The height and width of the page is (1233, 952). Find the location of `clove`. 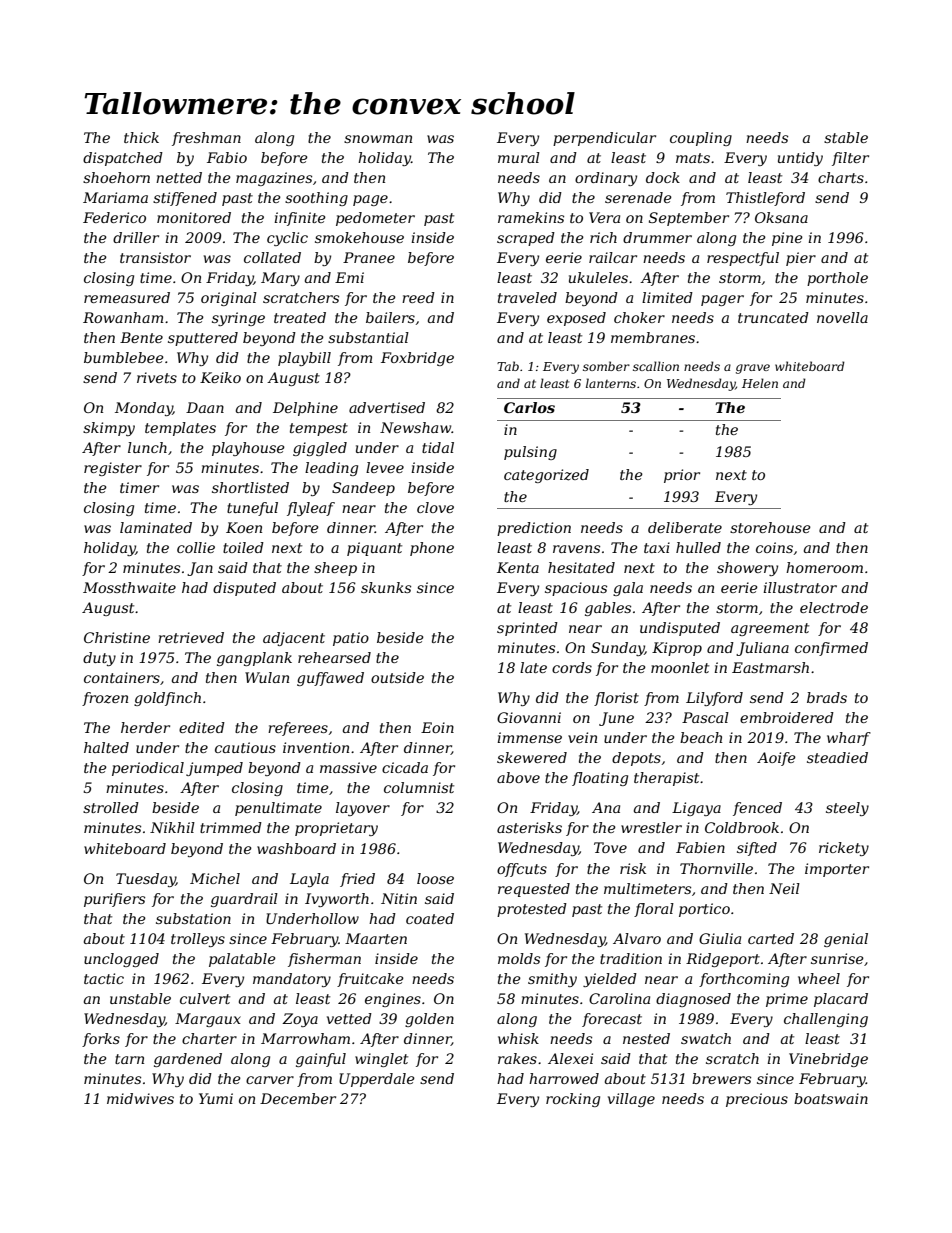

clove is located at coordinates (435, 507).
